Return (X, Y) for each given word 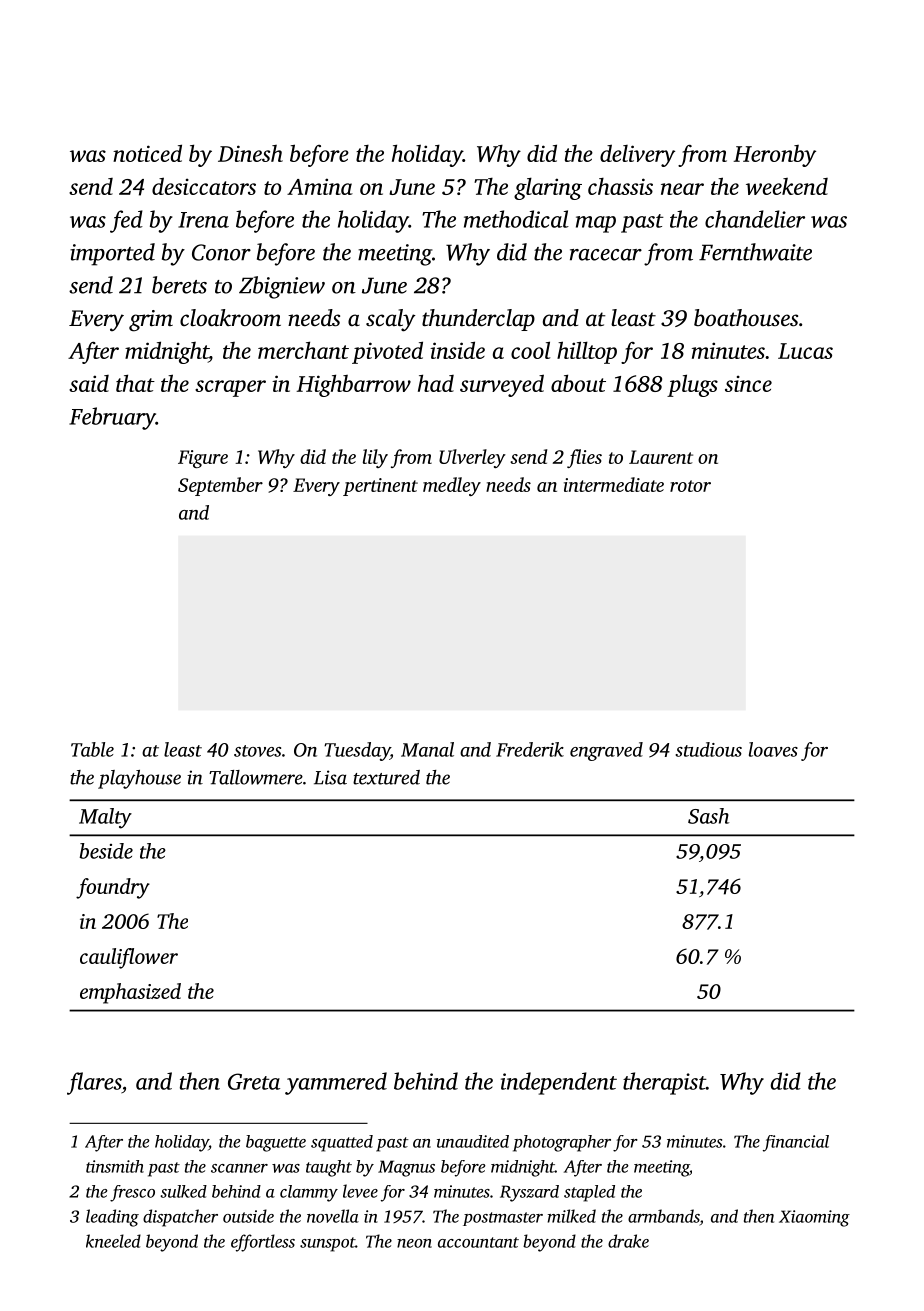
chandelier (755, 219)
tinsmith (115, 1166)
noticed (147, 153)
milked (572, 1216)
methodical (516, 219)
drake (628, 1241)
